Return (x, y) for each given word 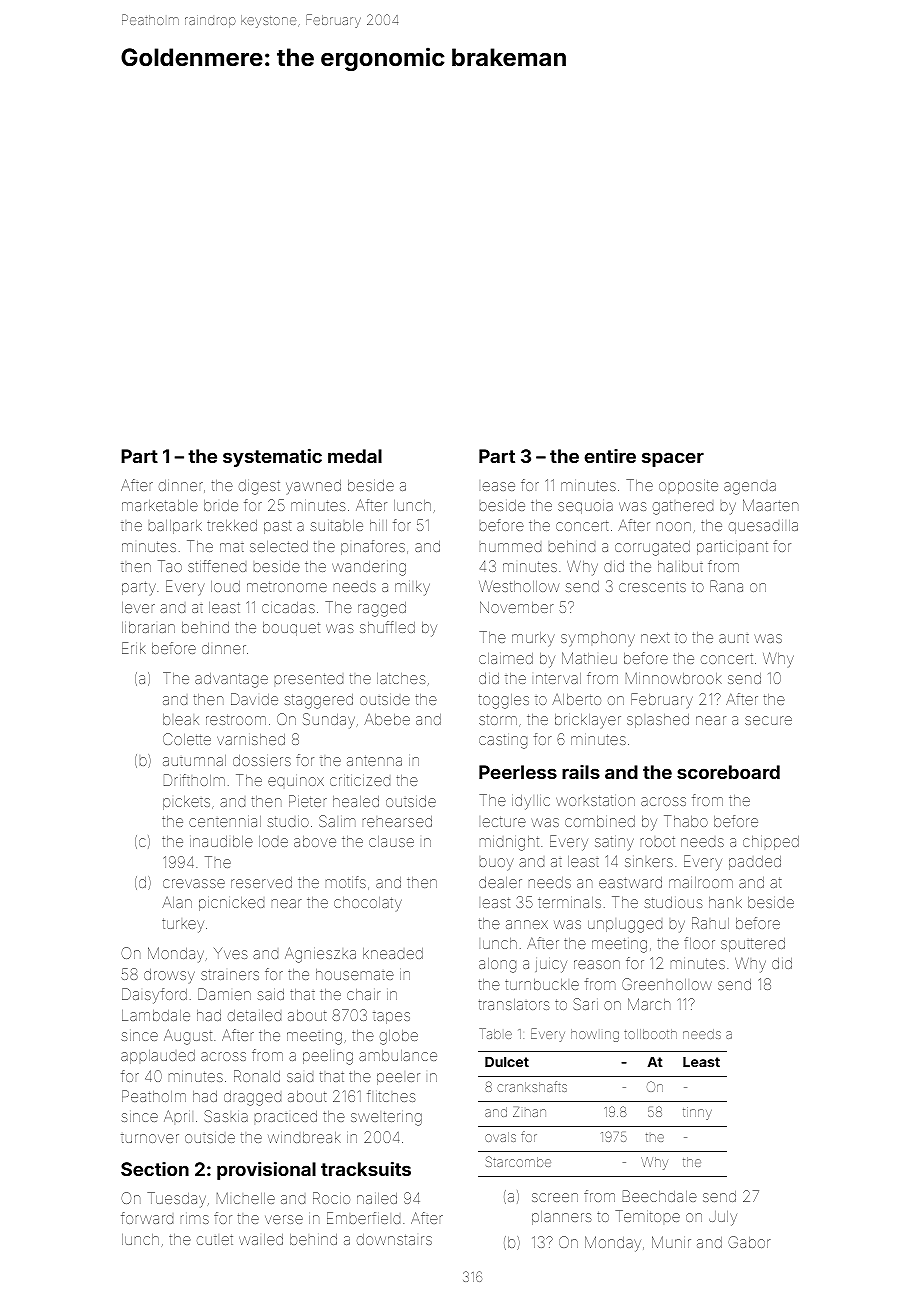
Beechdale (660, 1196)
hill (378, 525)
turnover (150, 1138)
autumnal (194, 760)
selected (279, 546)
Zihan (529, 1112)
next (655, 637)
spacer (673, 459)
